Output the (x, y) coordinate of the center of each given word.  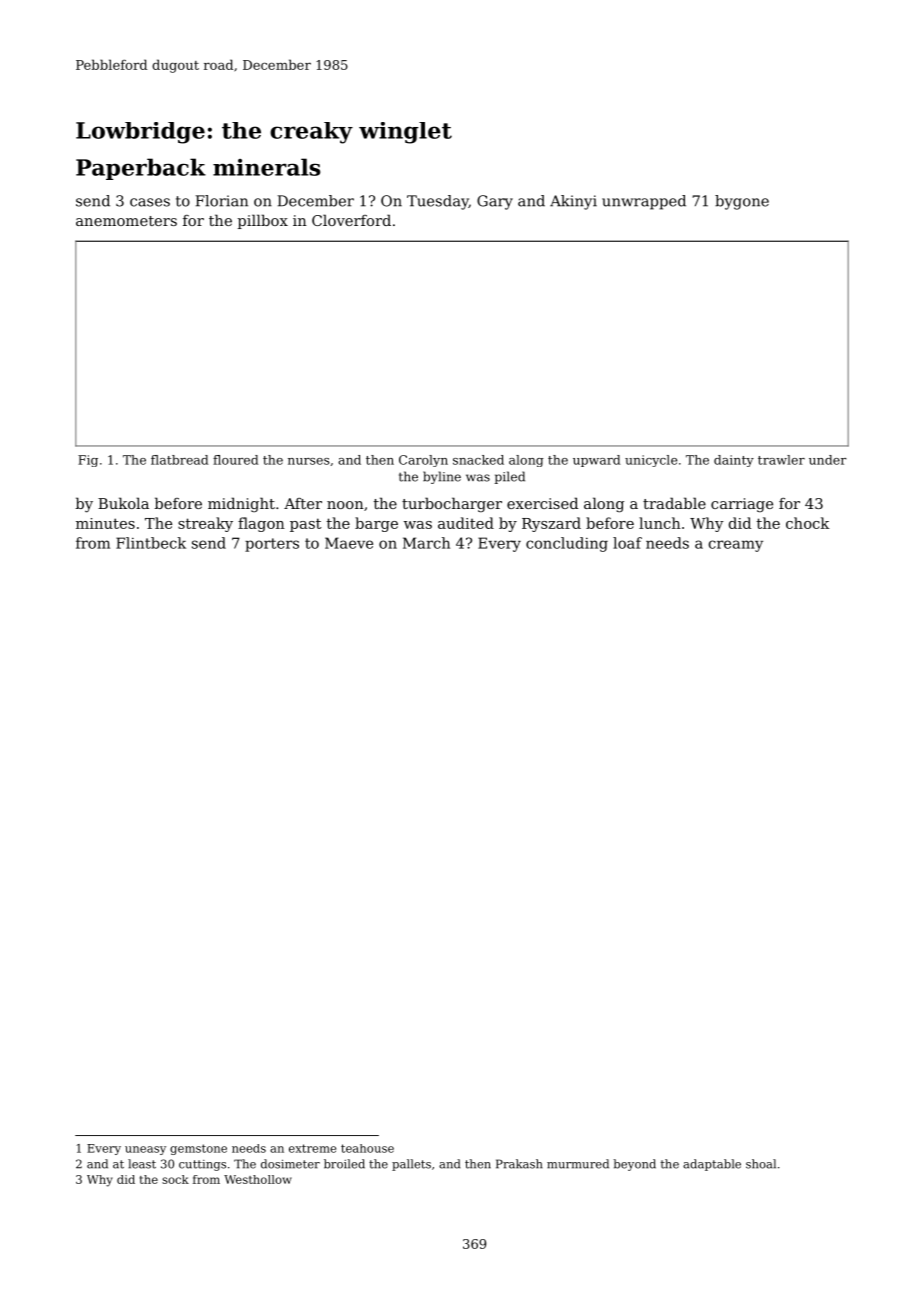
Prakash (519, 1164)
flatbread (179, 460)
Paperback (141, 169)
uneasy (145, 1150)
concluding (567, 544)
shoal (761, 1164)
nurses (309, 461)
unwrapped (644, 202)
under (828, 460)
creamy (736, 546)
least (142, 1164)
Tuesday (438, 202)
